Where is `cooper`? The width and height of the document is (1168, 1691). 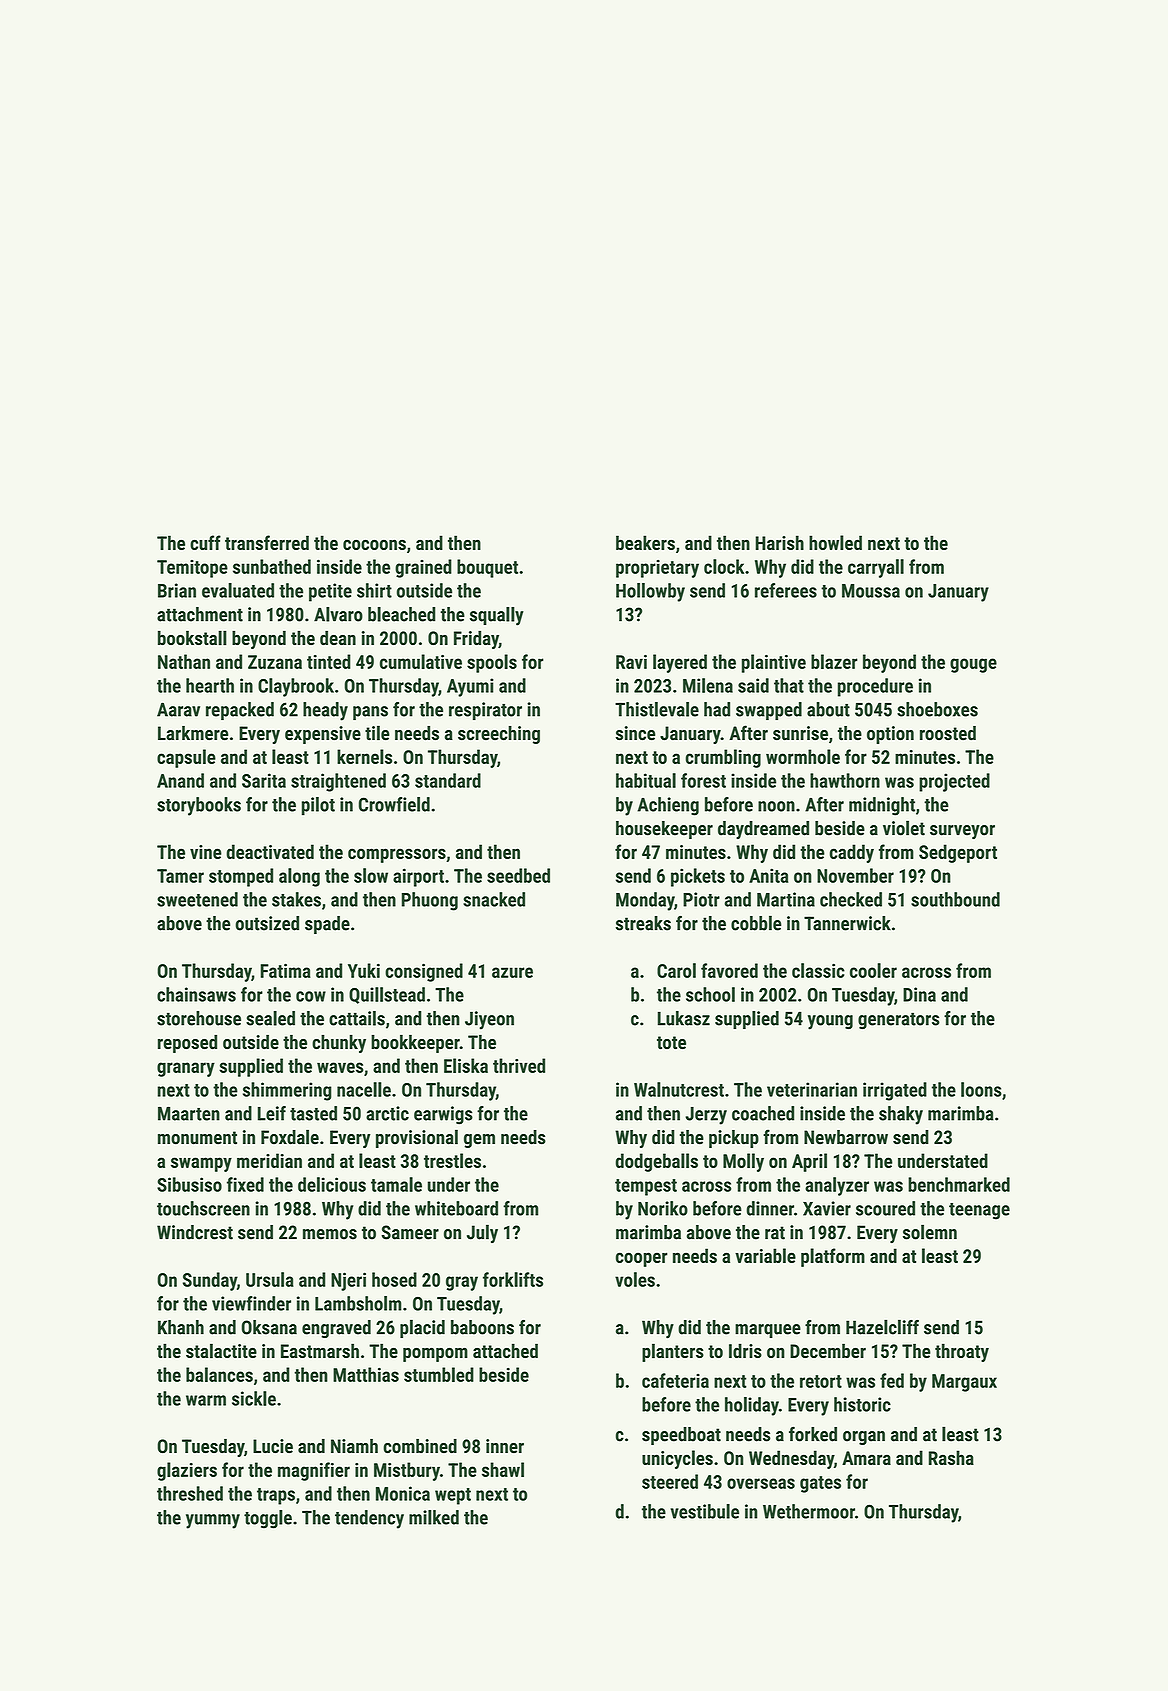 cooper is located at coordinates (641, 1259).
